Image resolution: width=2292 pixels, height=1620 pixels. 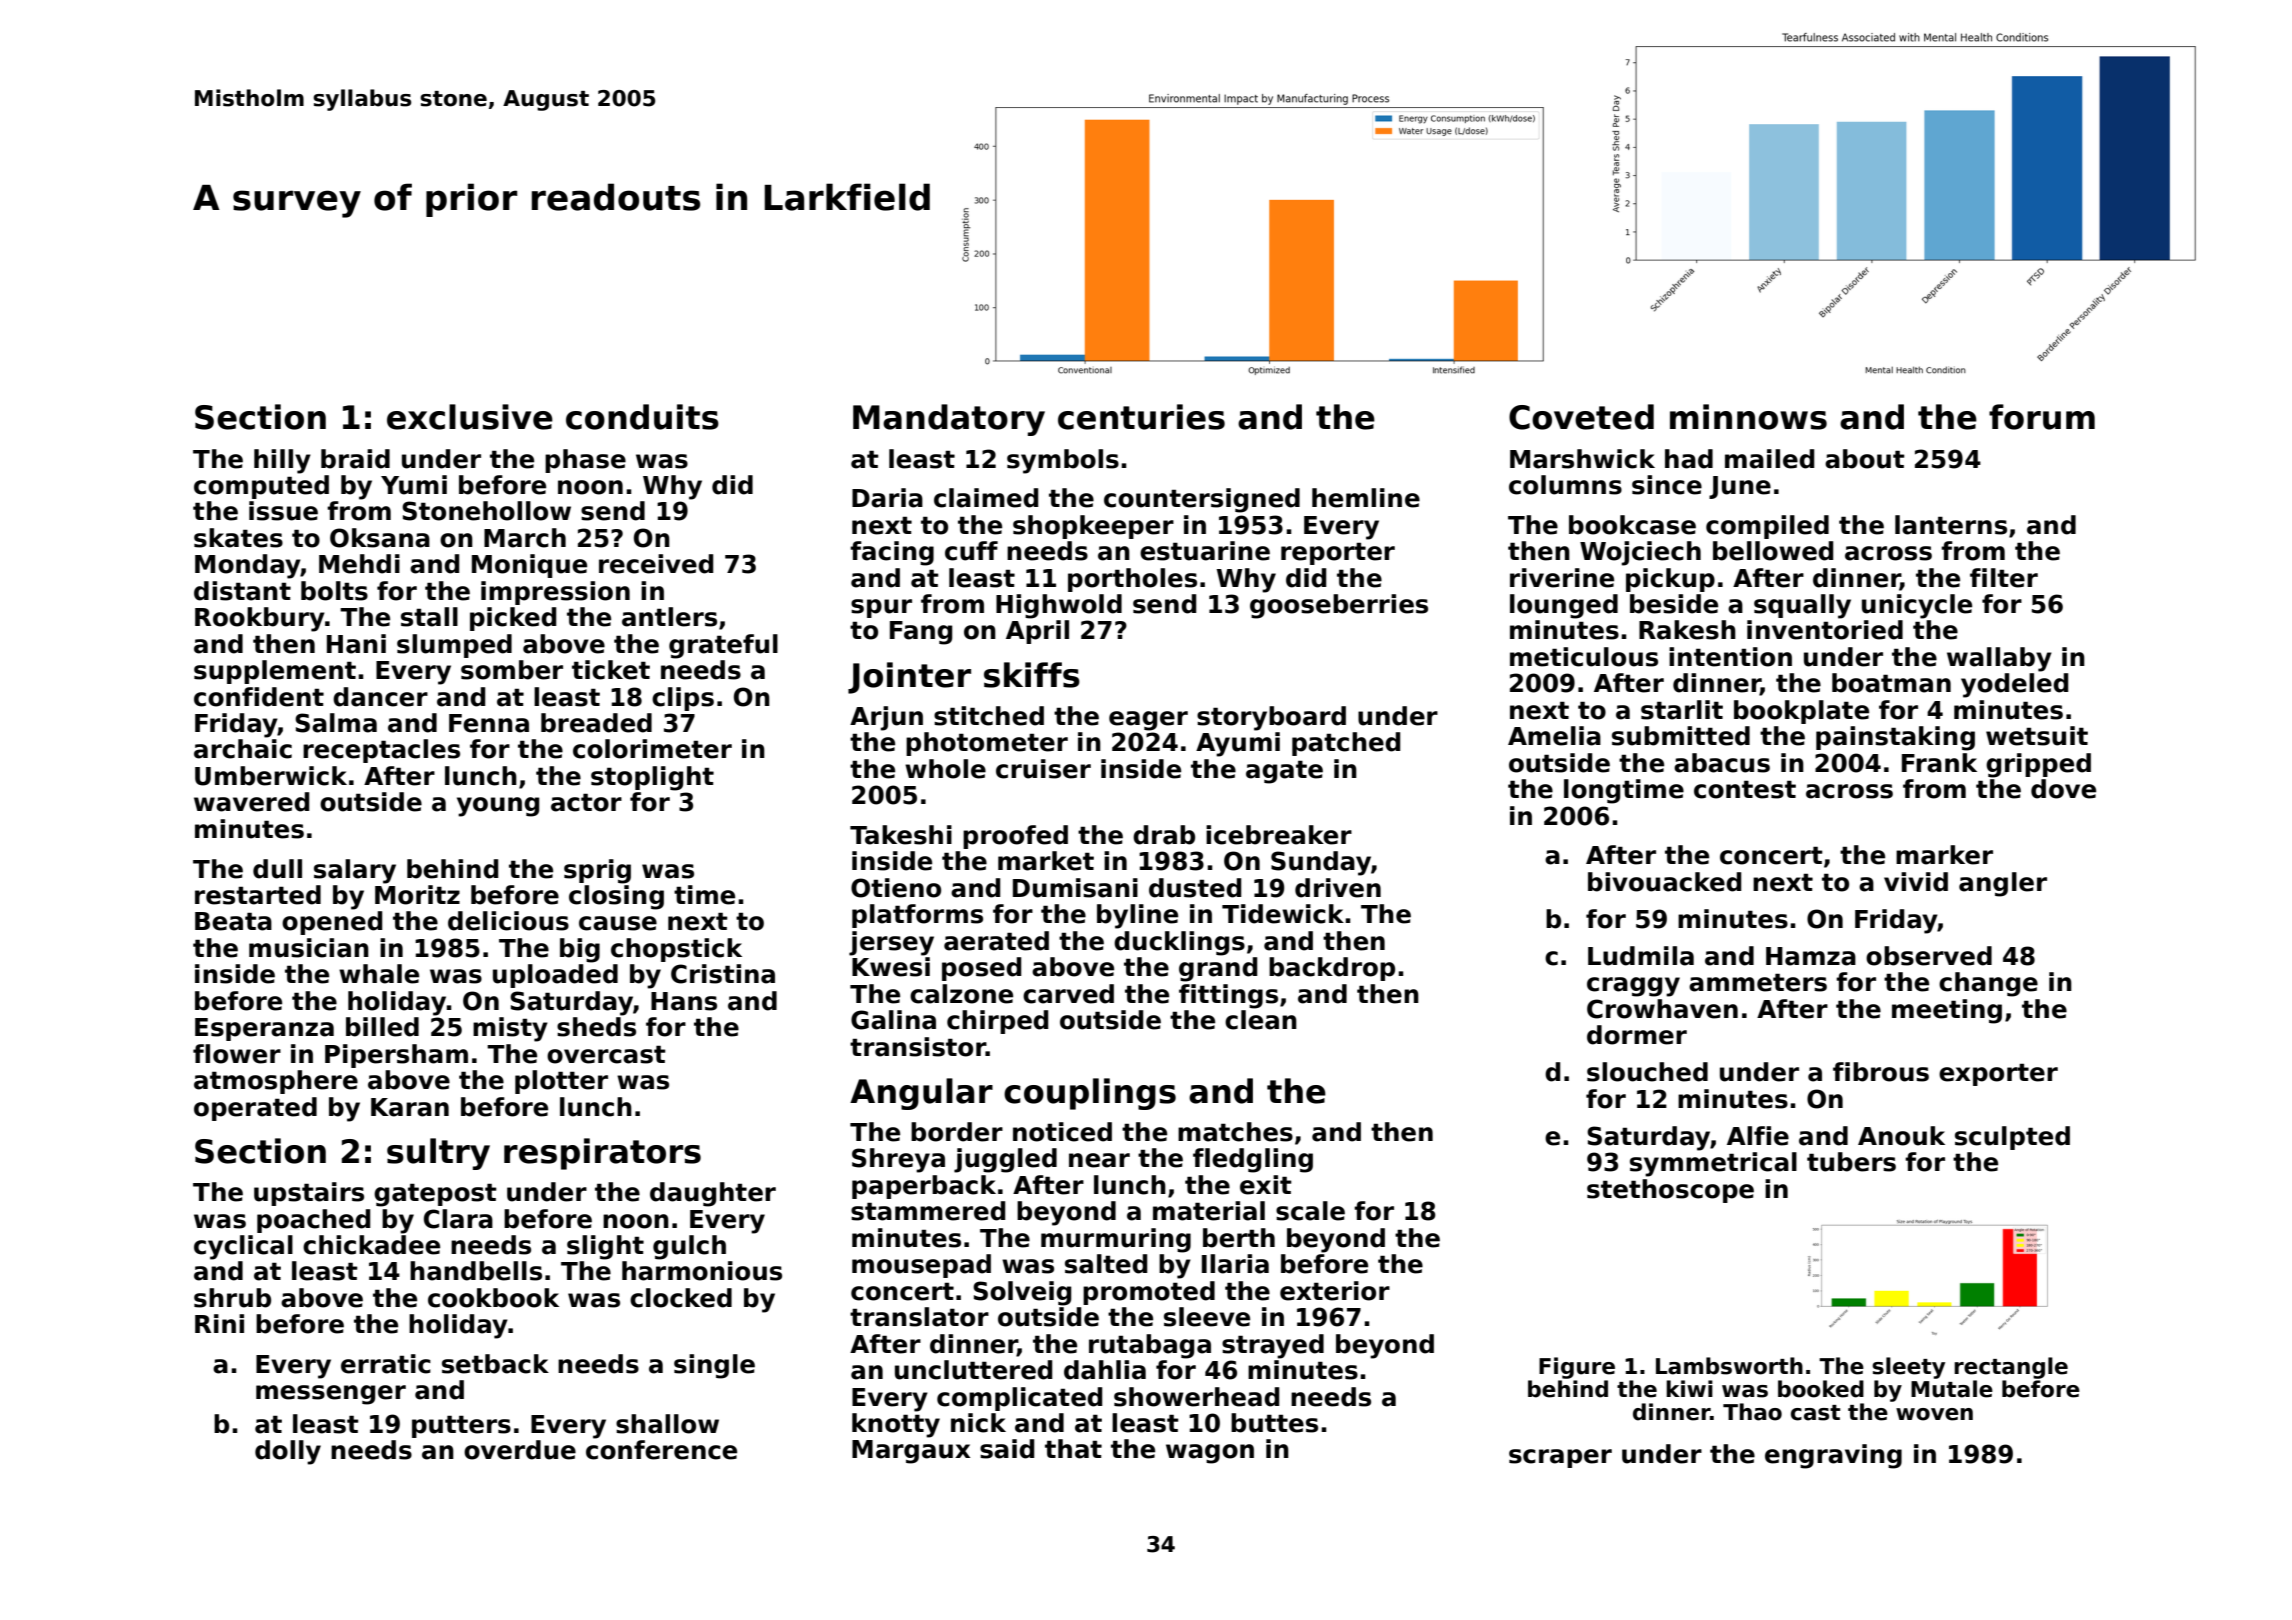 What do you see at coordinates (585, 461) in the document?
I see `phase` at bounding box center [585, 461].
